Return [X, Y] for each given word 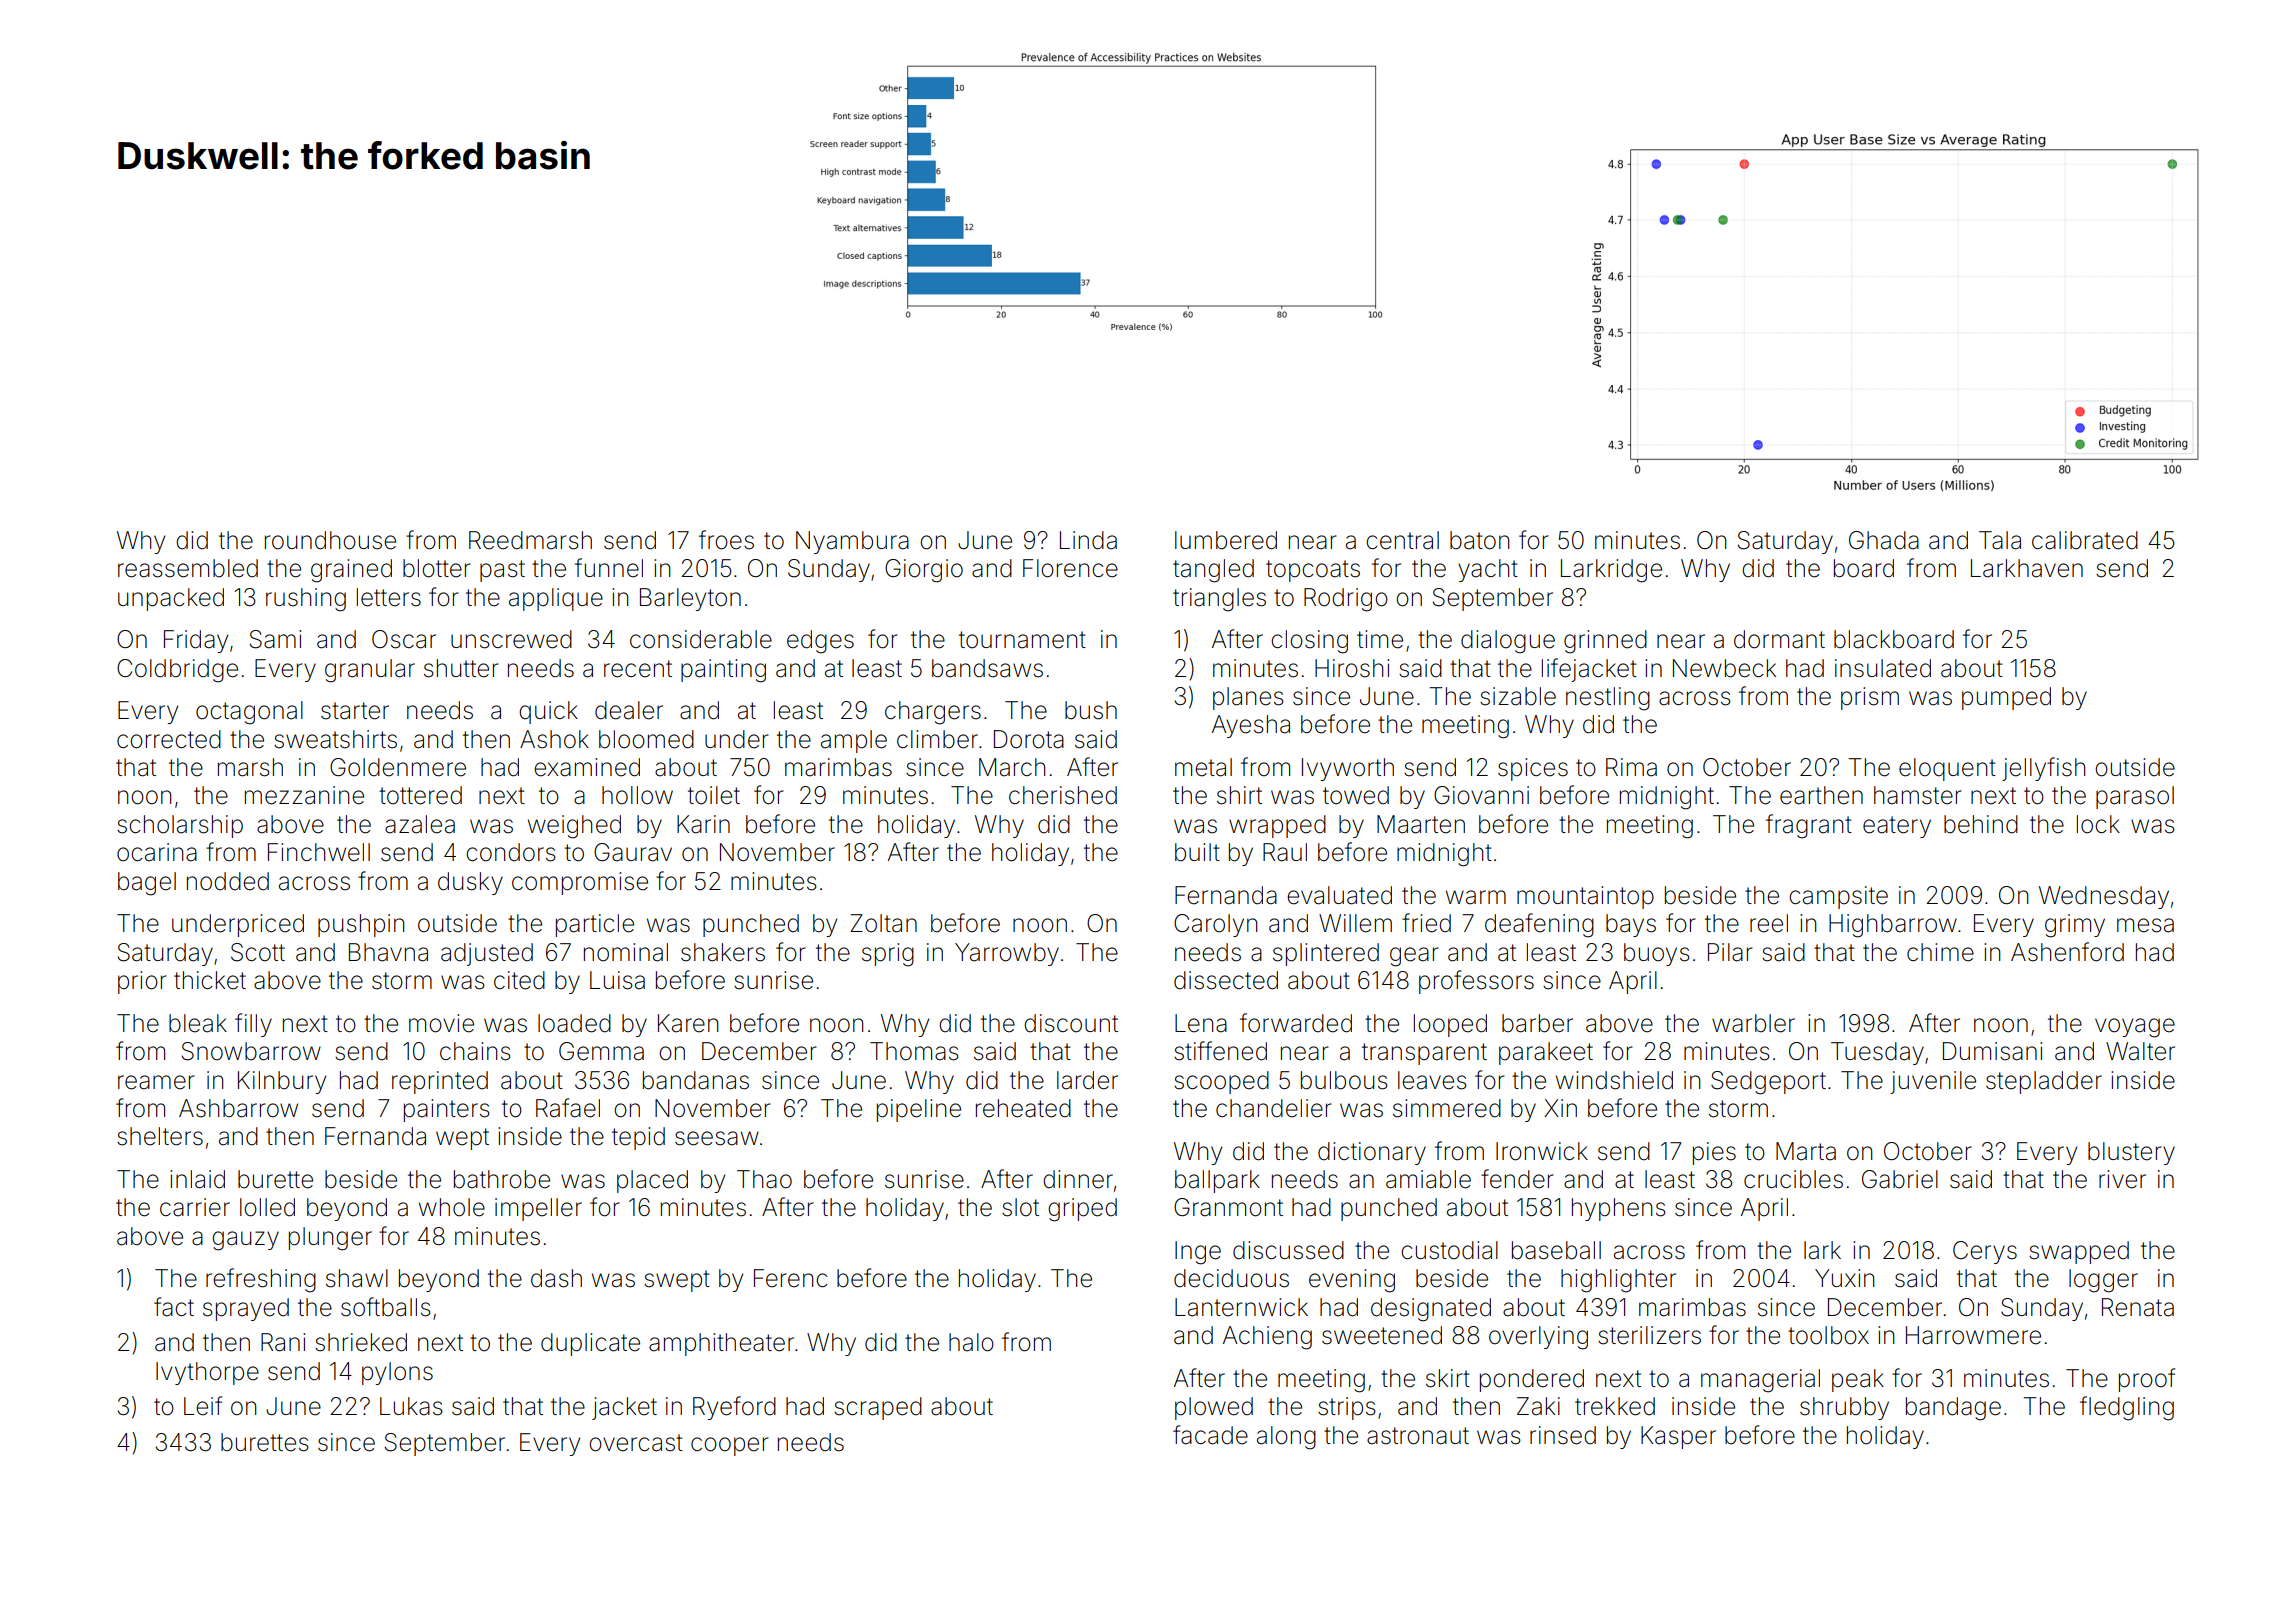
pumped [2006, 698]
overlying [1538, 1338]
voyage [2135, 1028]
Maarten [1421, 824]
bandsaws [987, 668]
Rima [1631, 767]
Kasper [1678, 1437]
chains [475, 1051]
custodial [1449, 1250]
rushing [306, 600]
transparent [1424, 1054]
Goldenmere [398, 767]
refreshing [261, 1280]
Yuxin [1844, 1278]
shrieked [361, 1342]
